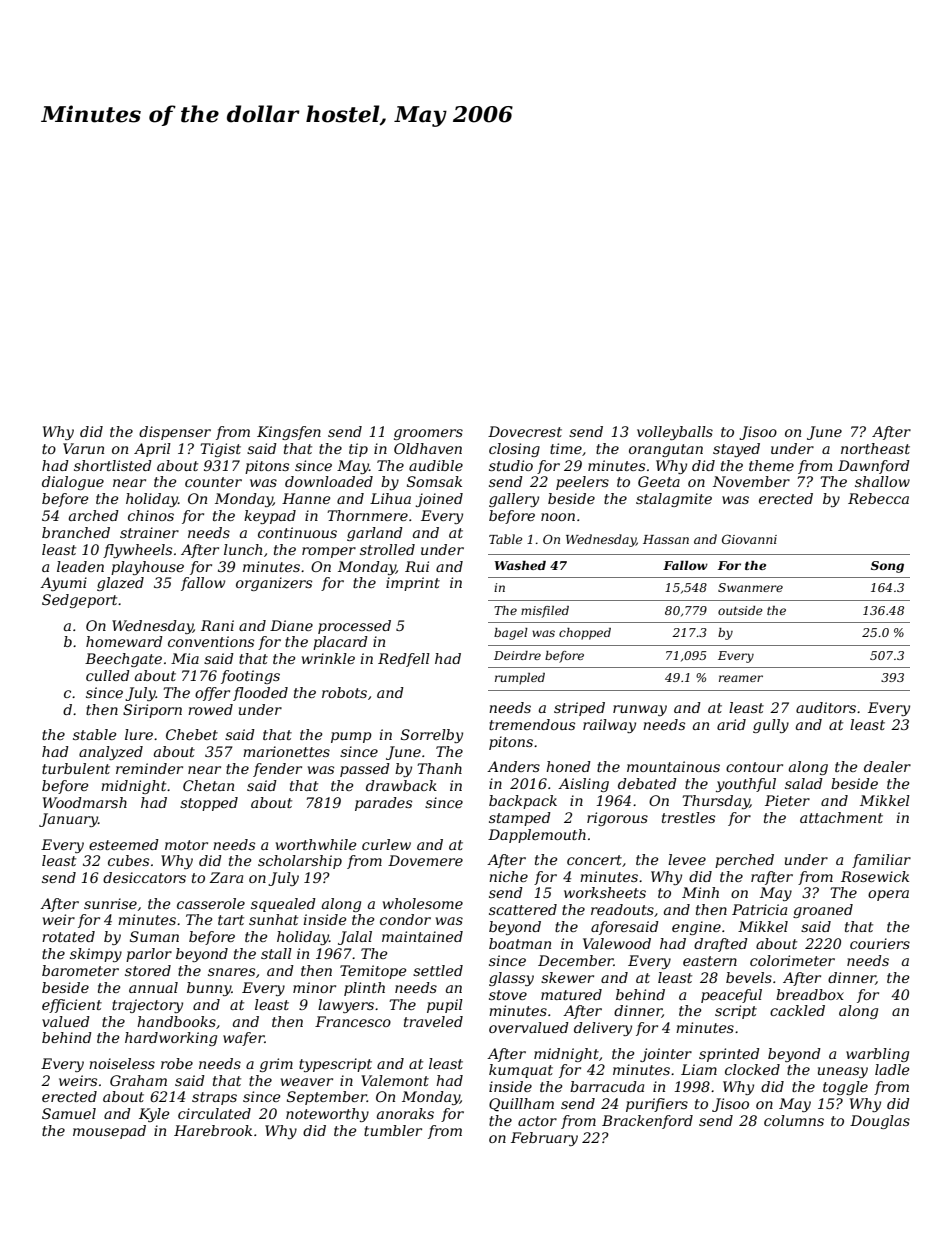  I want to click on Varun, so click(83, 448).
